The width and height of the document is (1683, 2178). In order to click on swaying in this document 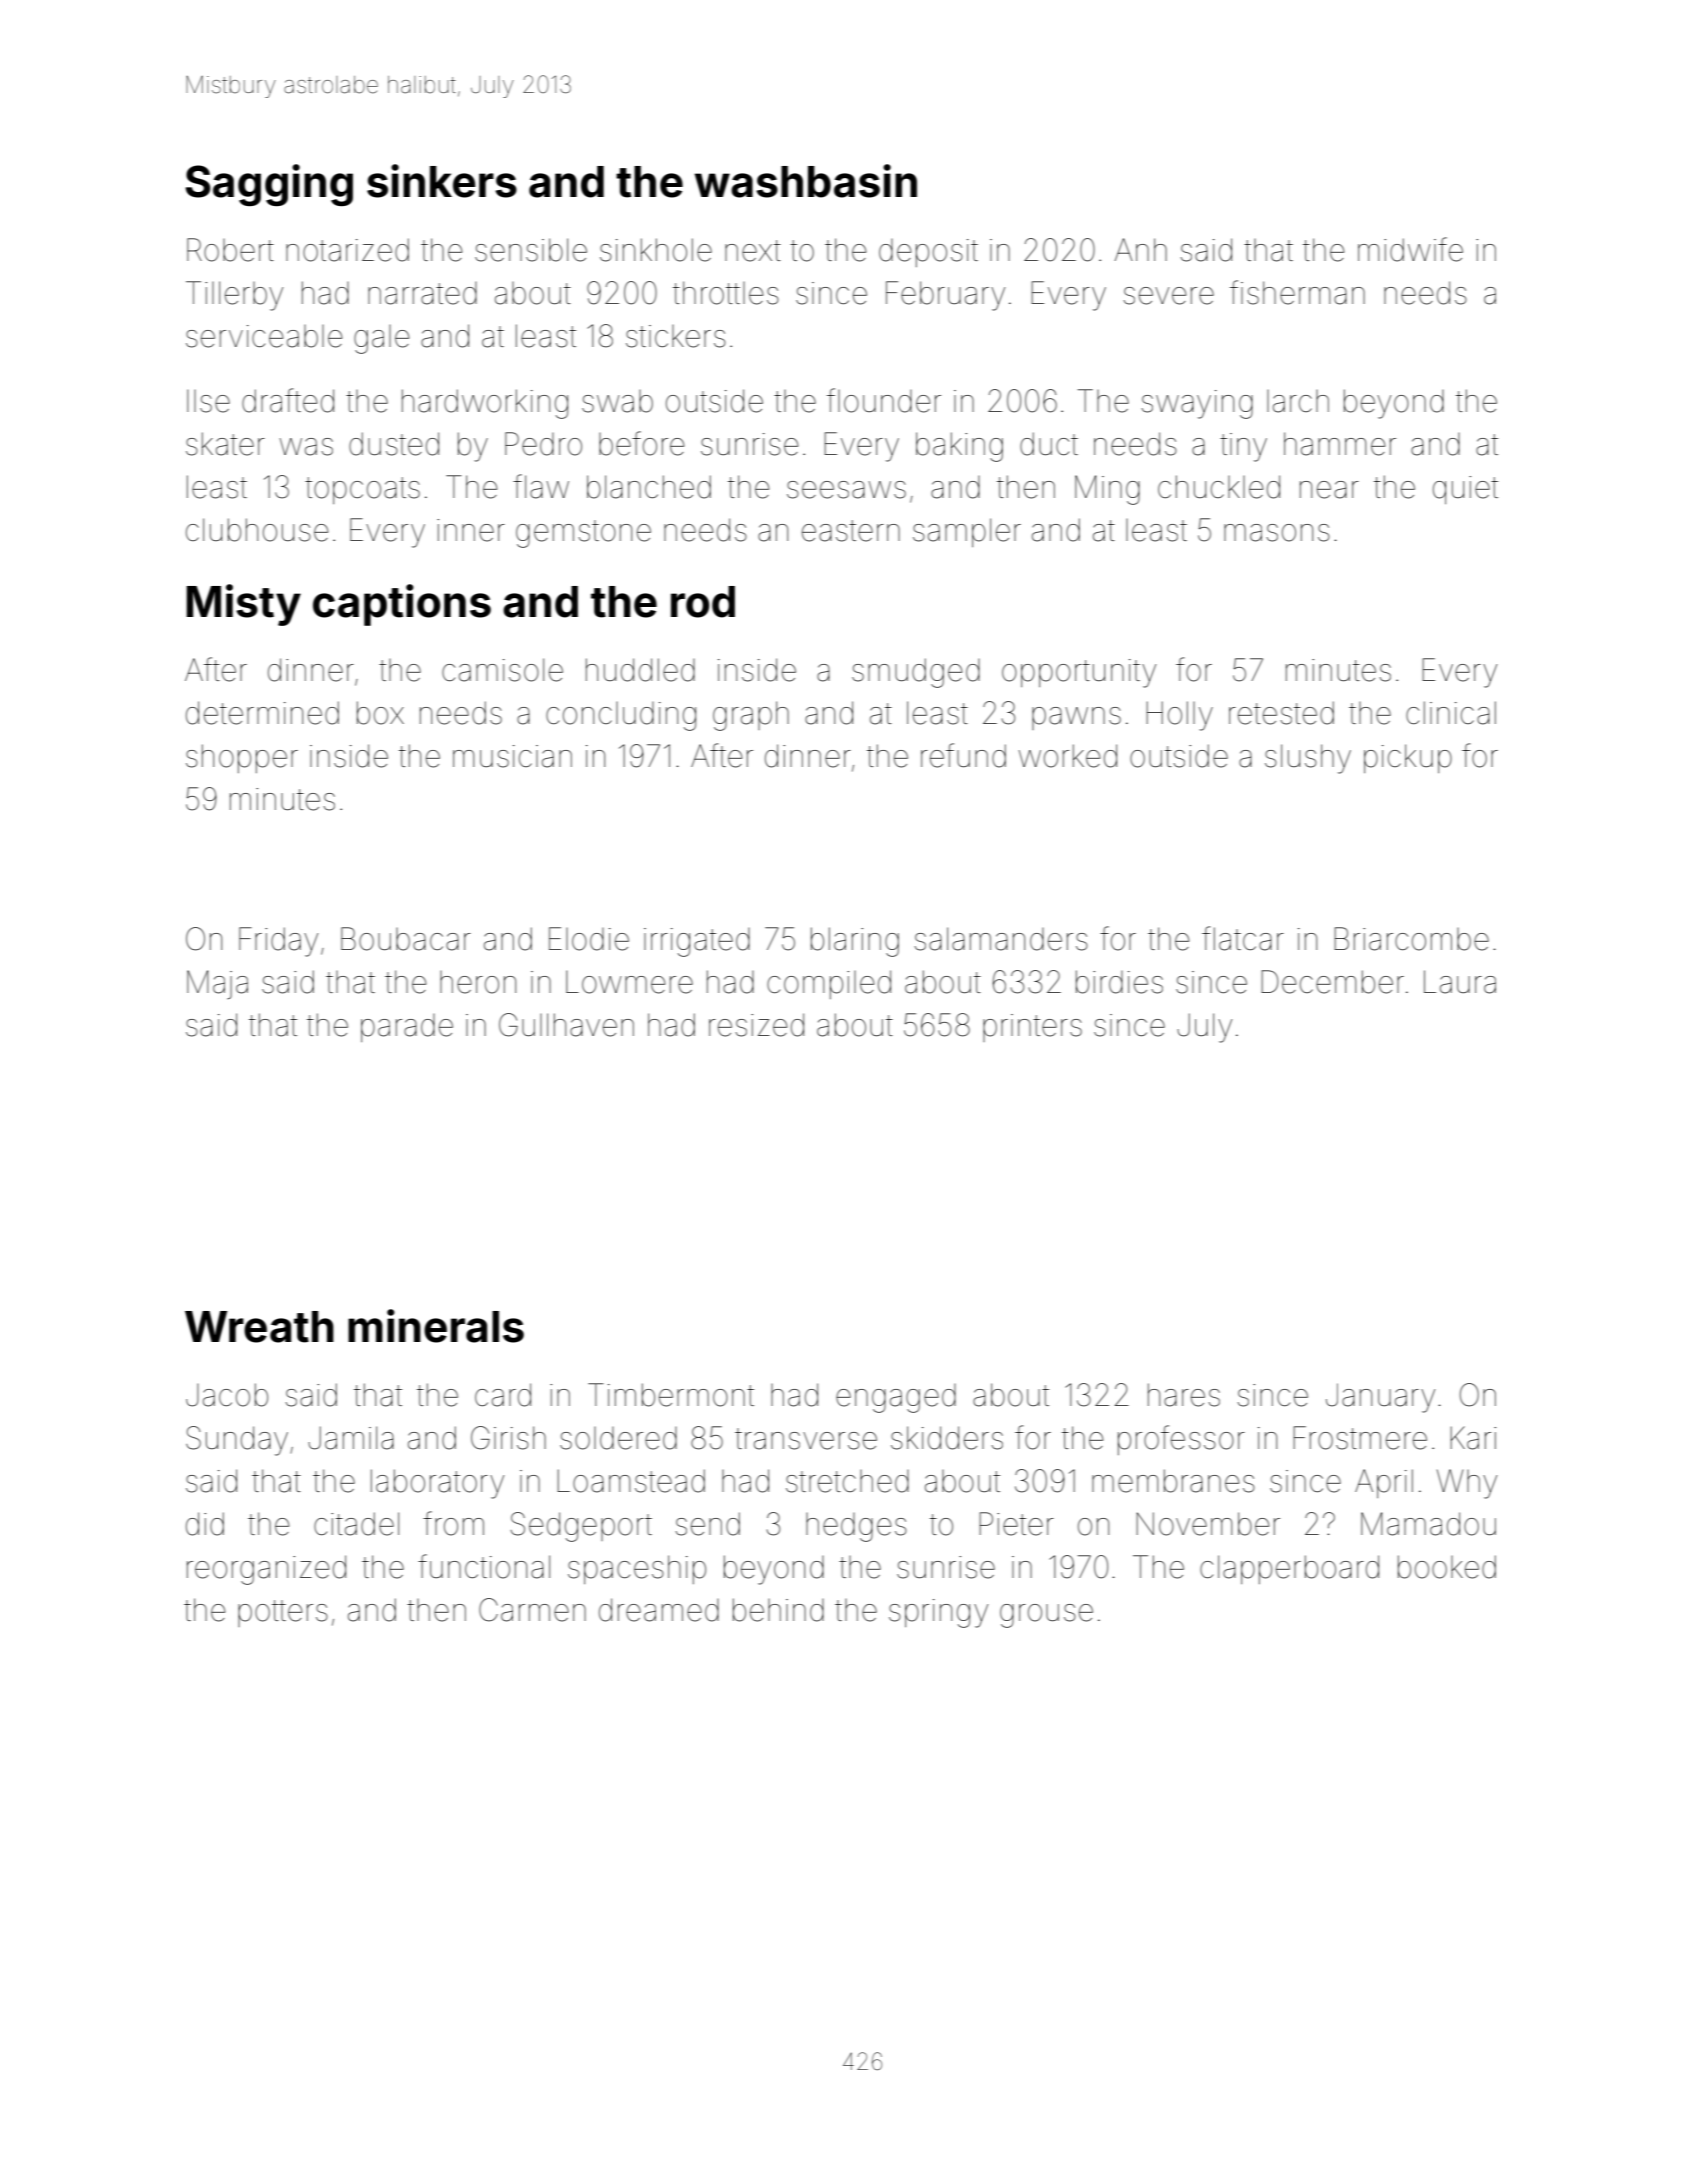, I will do `click(1197, 404)`.
